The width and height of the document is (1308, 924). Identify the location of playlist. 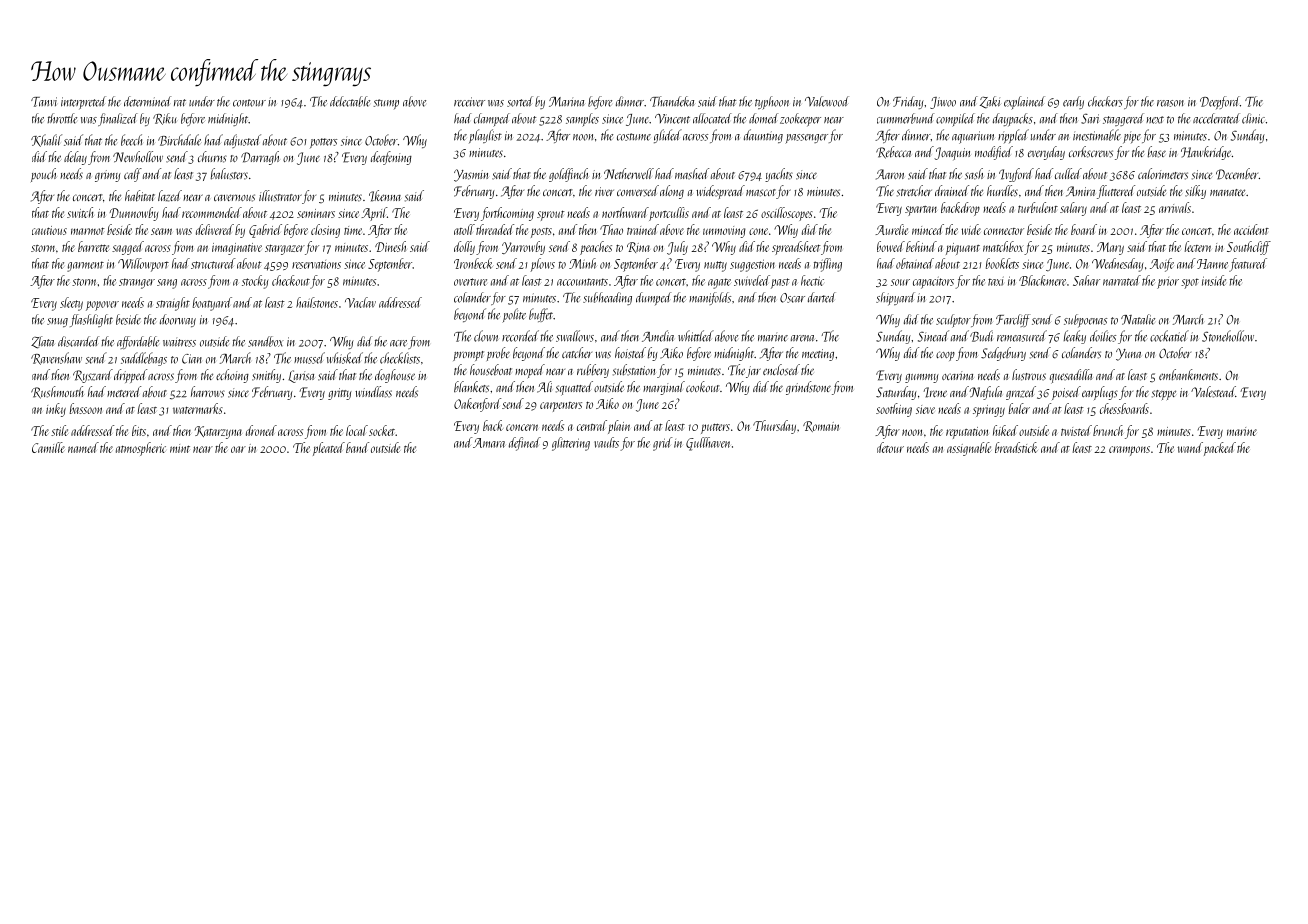
(485, 136).
